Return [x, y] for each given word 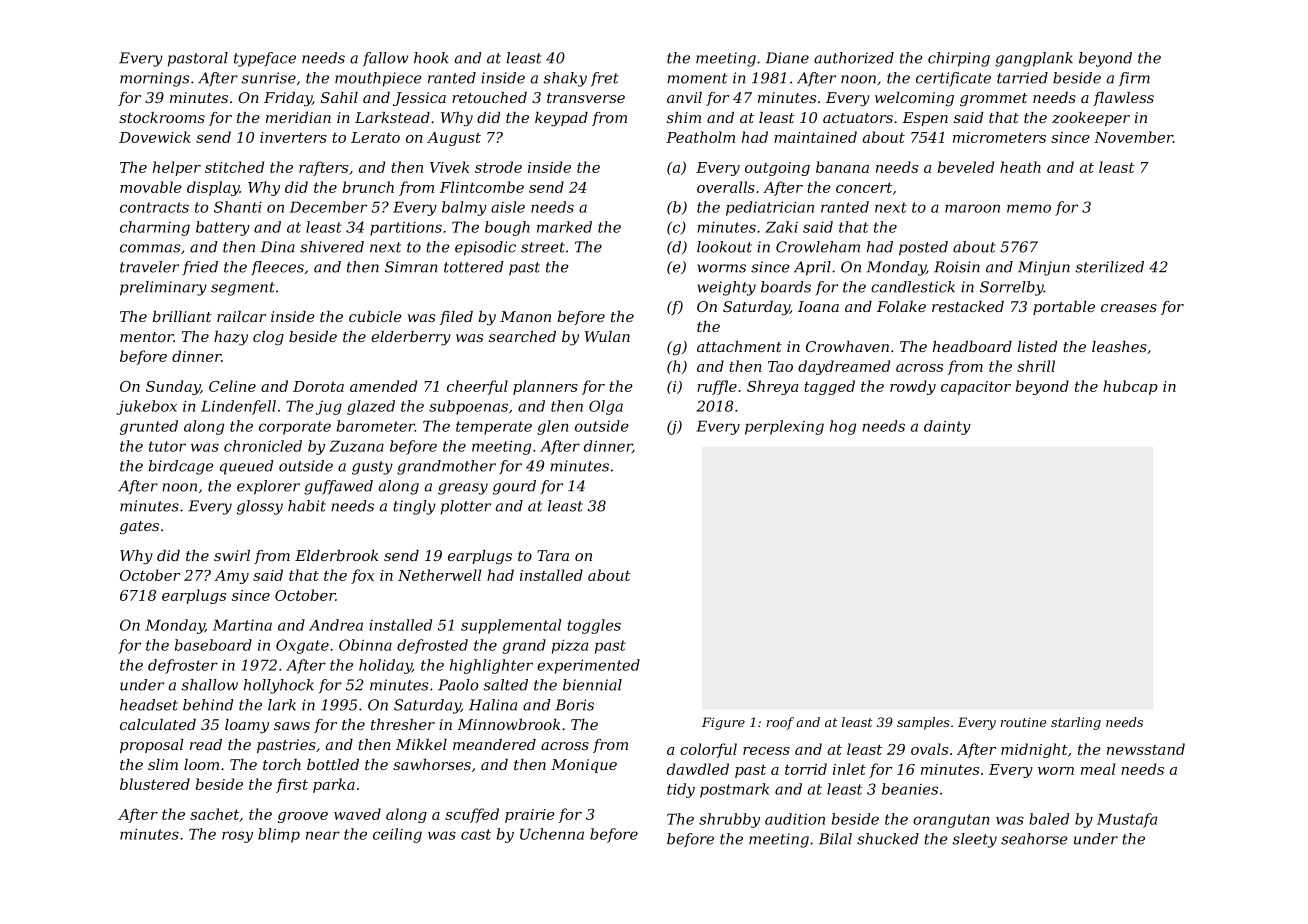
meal [1098, 769]
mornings [154, 79]
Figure [723, 723]
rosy [237, 837]
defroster [183, 666]
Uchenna [552, 834]
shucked [888, 839]
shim [684, 117]
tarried [1022, 78]
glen [552, 427]
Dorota [318, 386]
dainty [947, 427]
